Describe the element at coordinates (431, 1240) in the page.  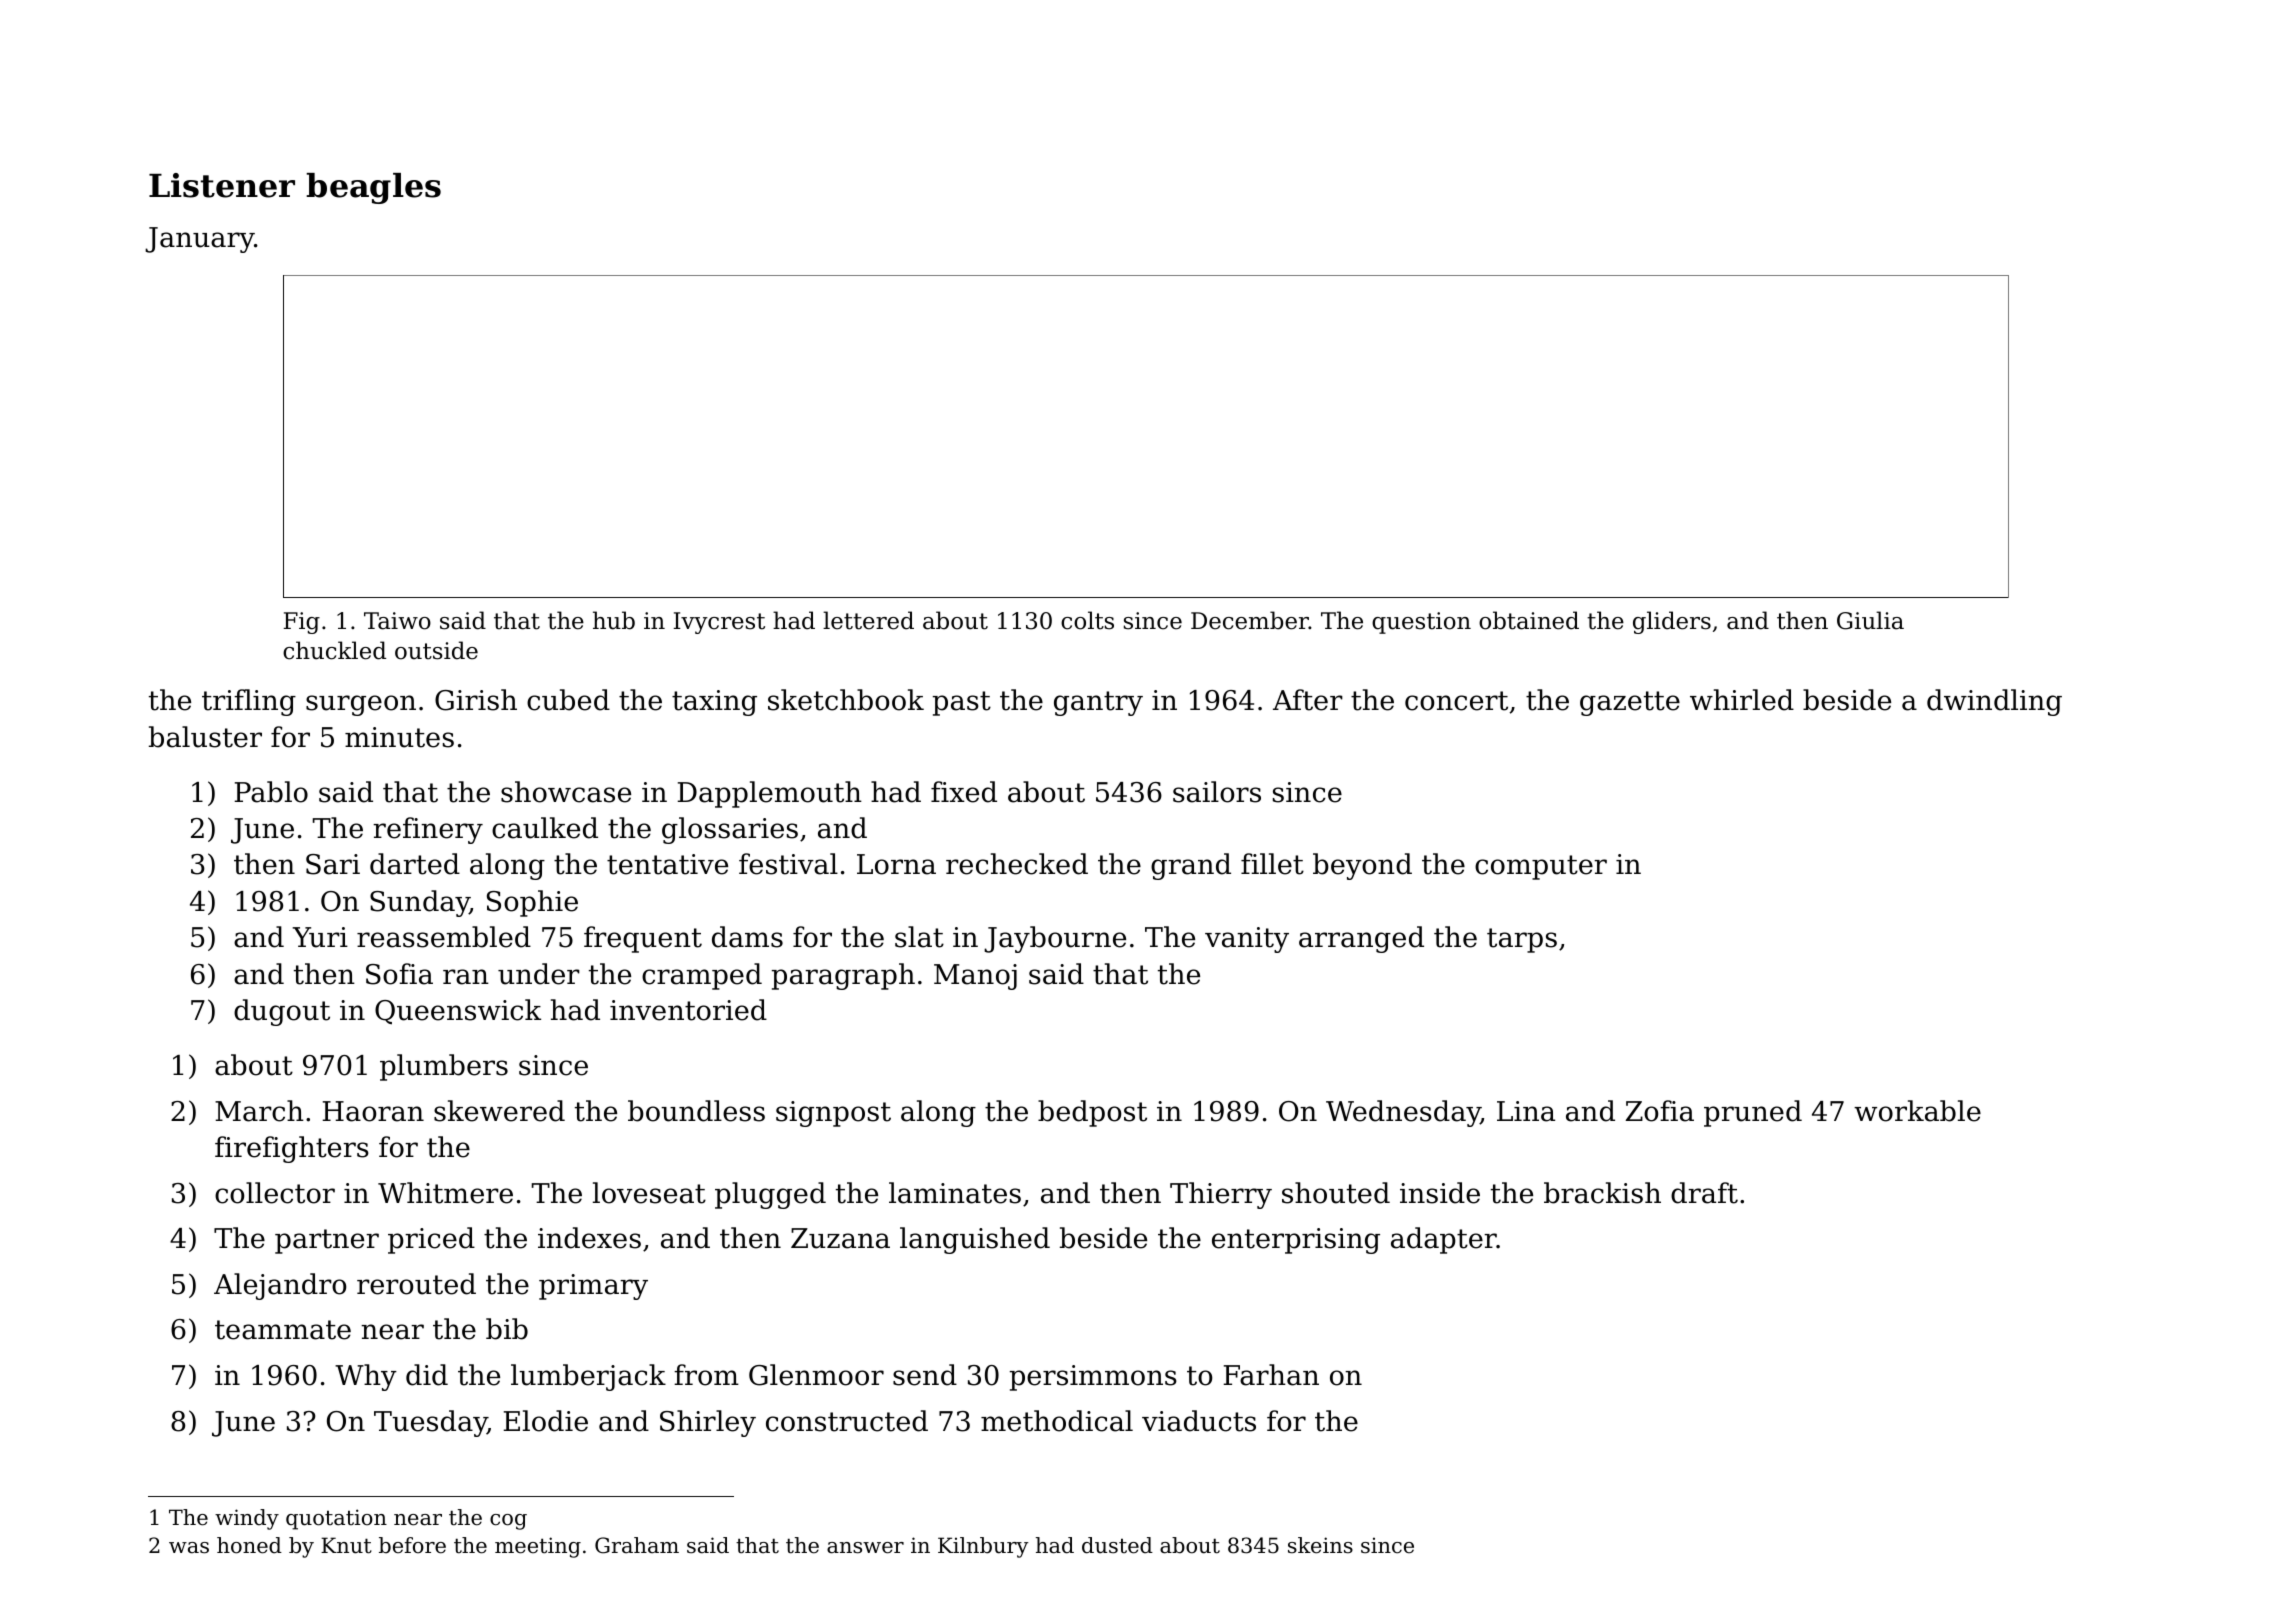
I see `priced` at that location.
